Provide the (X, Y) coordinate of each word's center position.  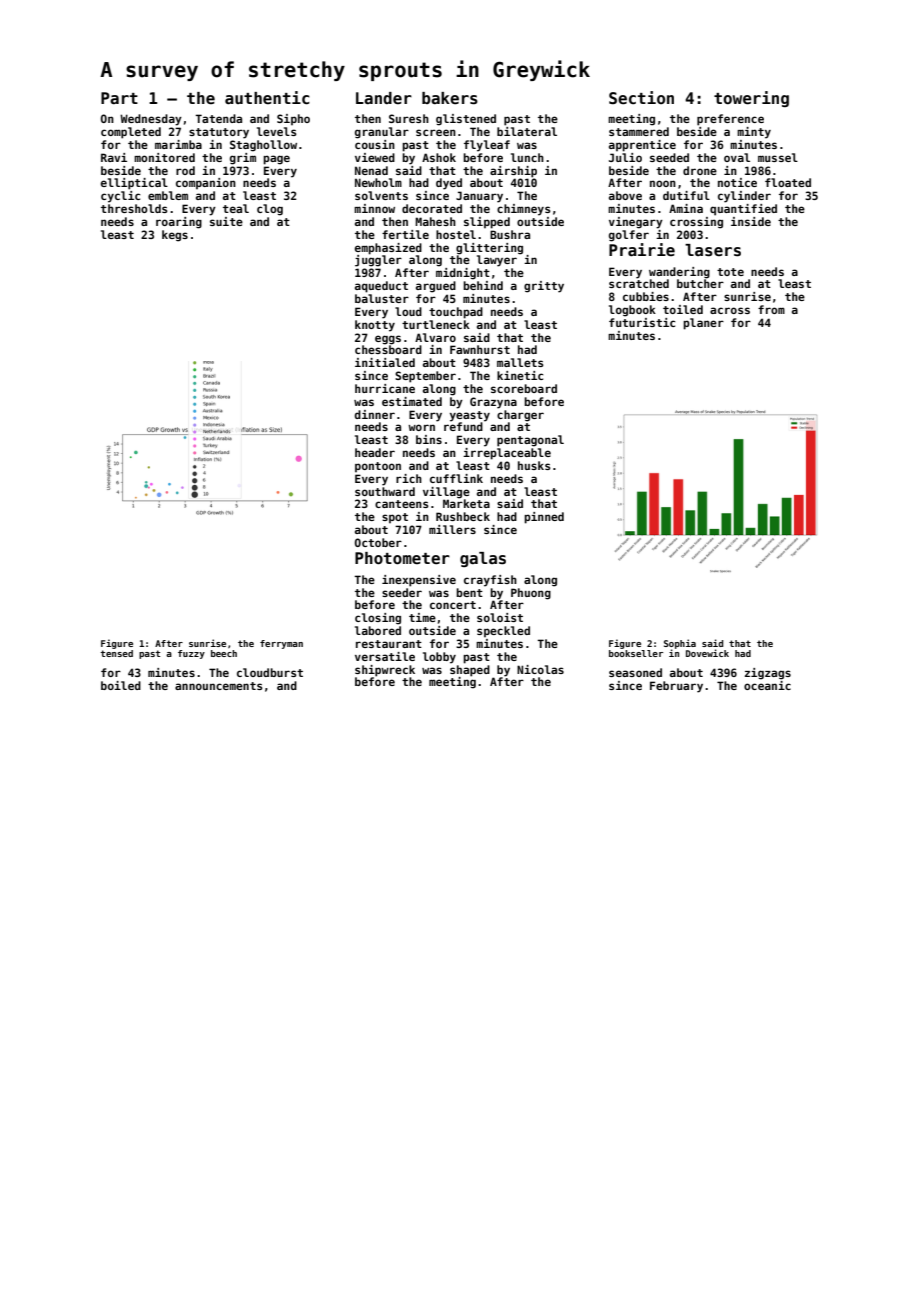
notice (737, 182)
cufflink (456, 478)
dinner (375, 414)
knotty (375, 326)
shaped (470, 671)
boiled (121, 685)
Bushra (510, 234)
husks (534, 465)
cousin (375, 144)
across (730, 310)
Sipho (293, 119)
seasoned (635, 672)
